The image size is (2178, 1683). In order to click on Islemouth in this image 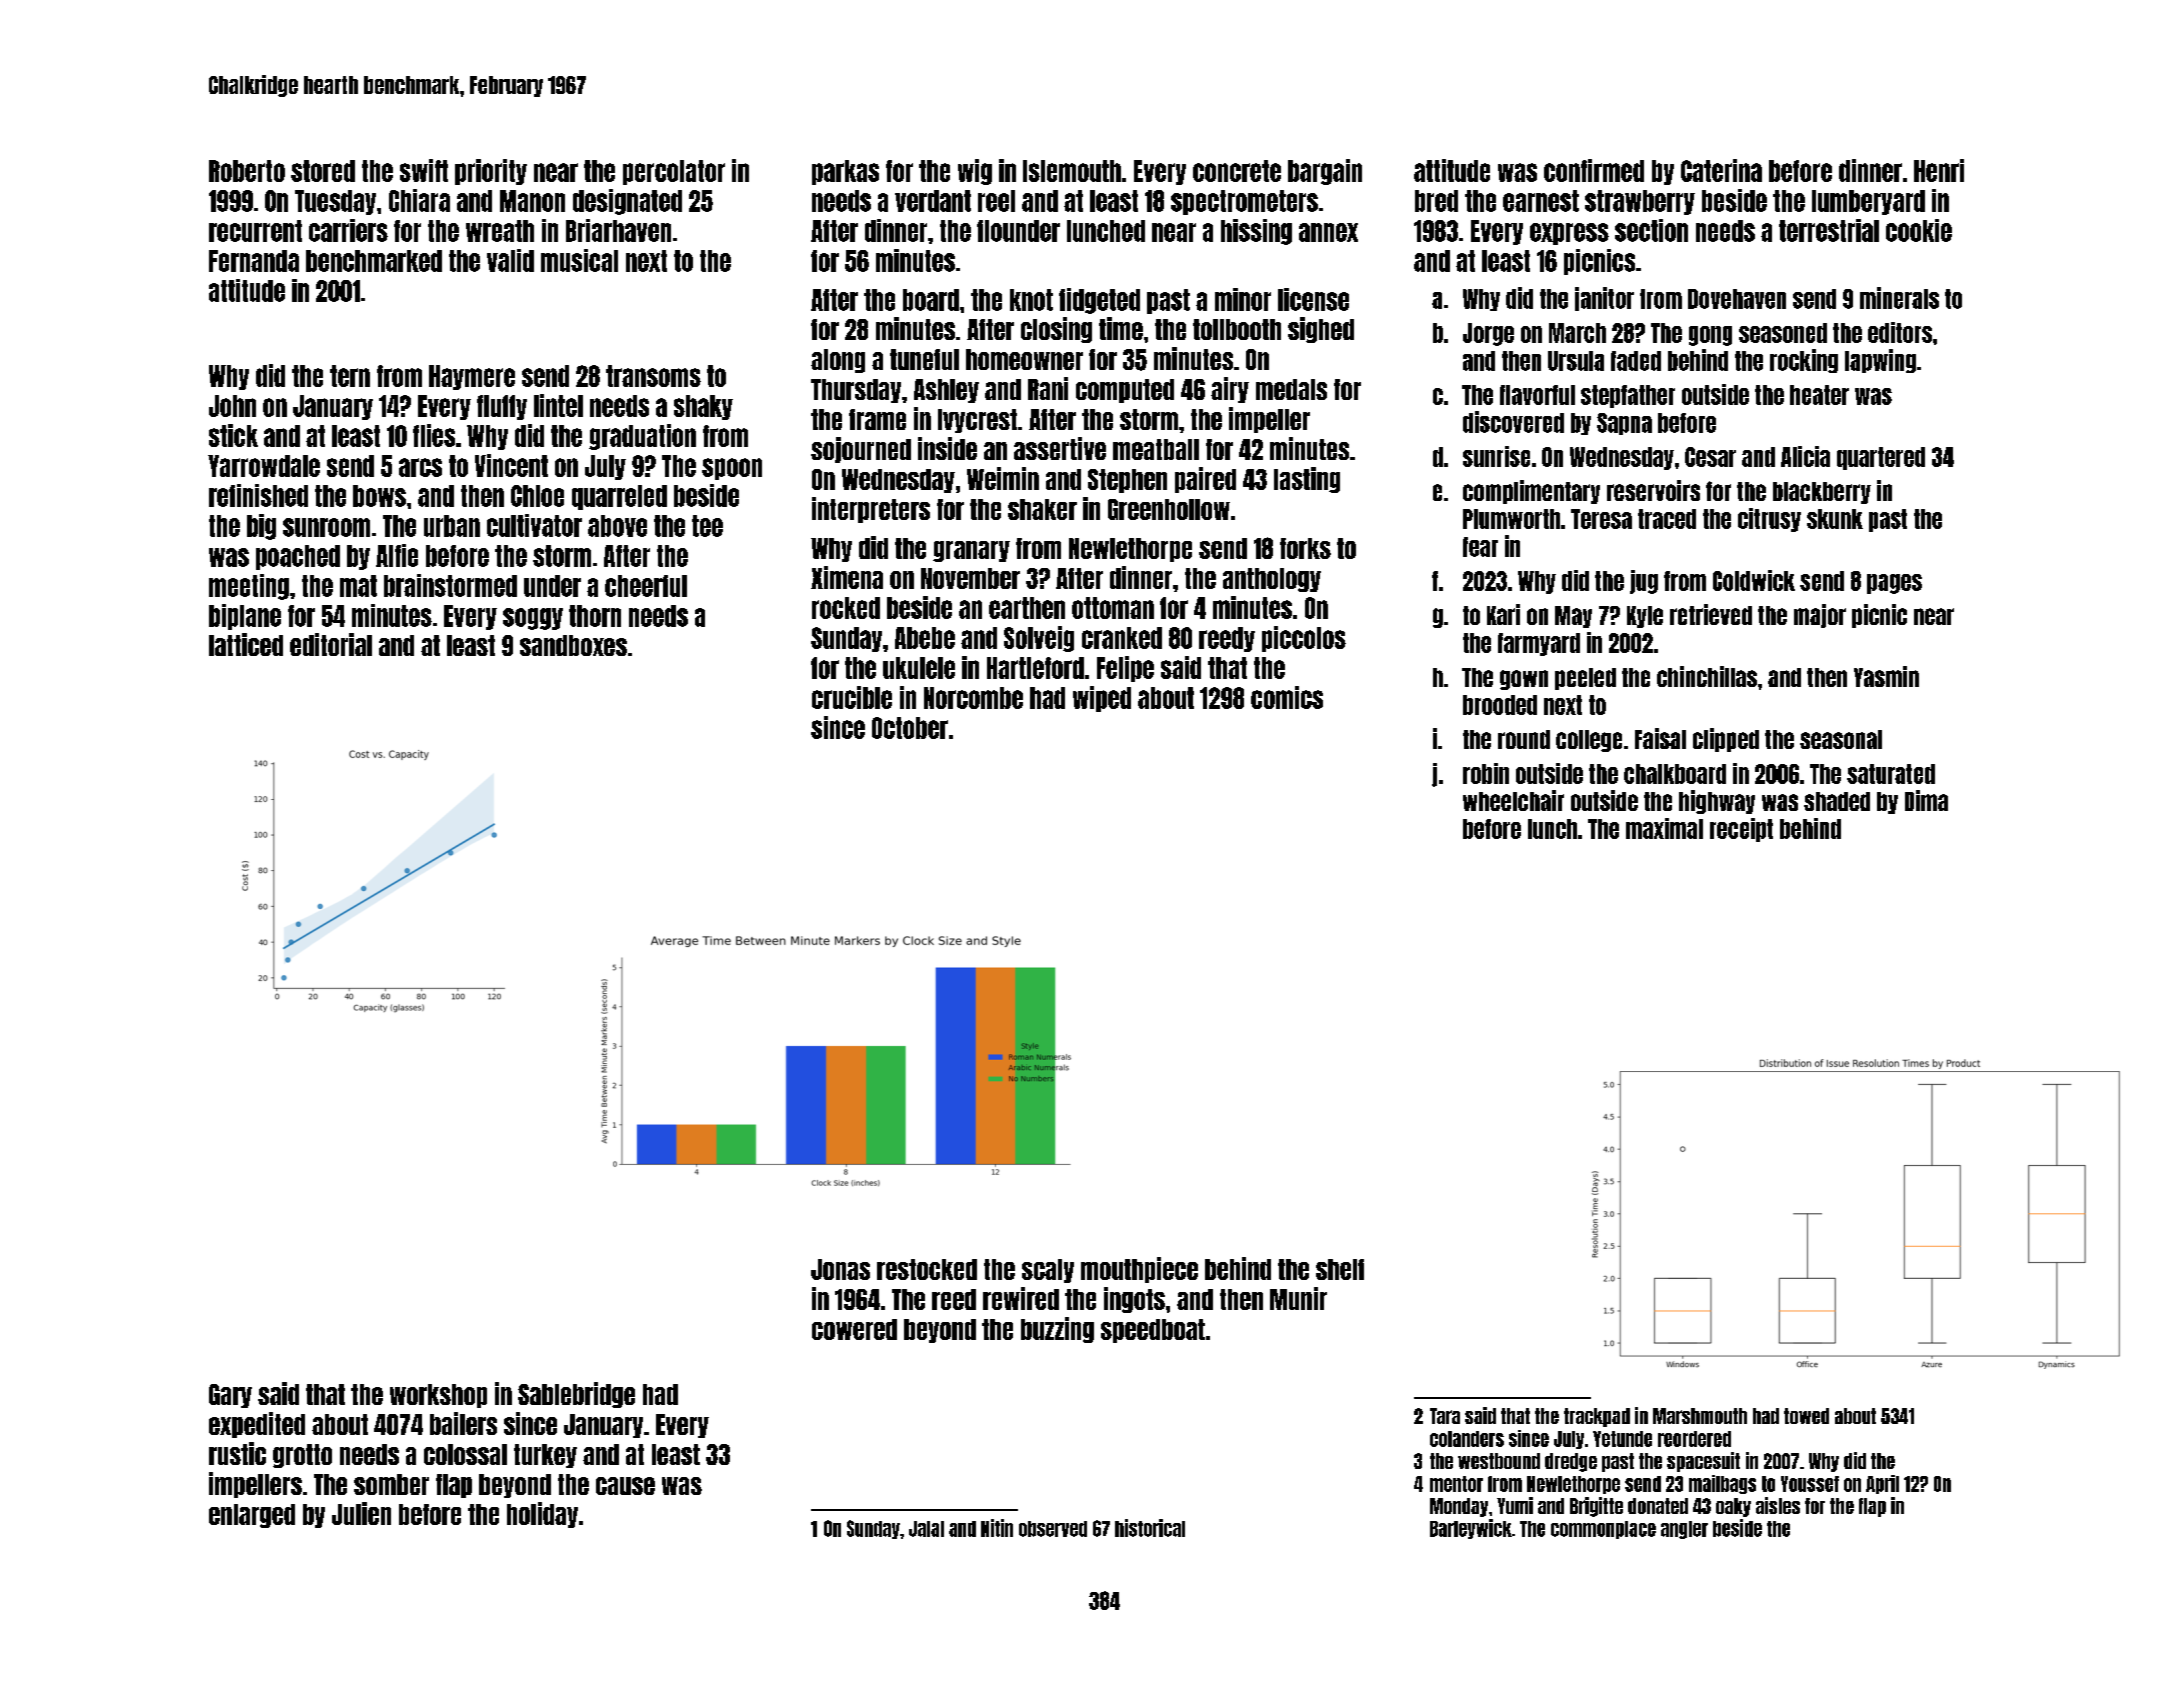, I will do `click(1072, 171)`.
